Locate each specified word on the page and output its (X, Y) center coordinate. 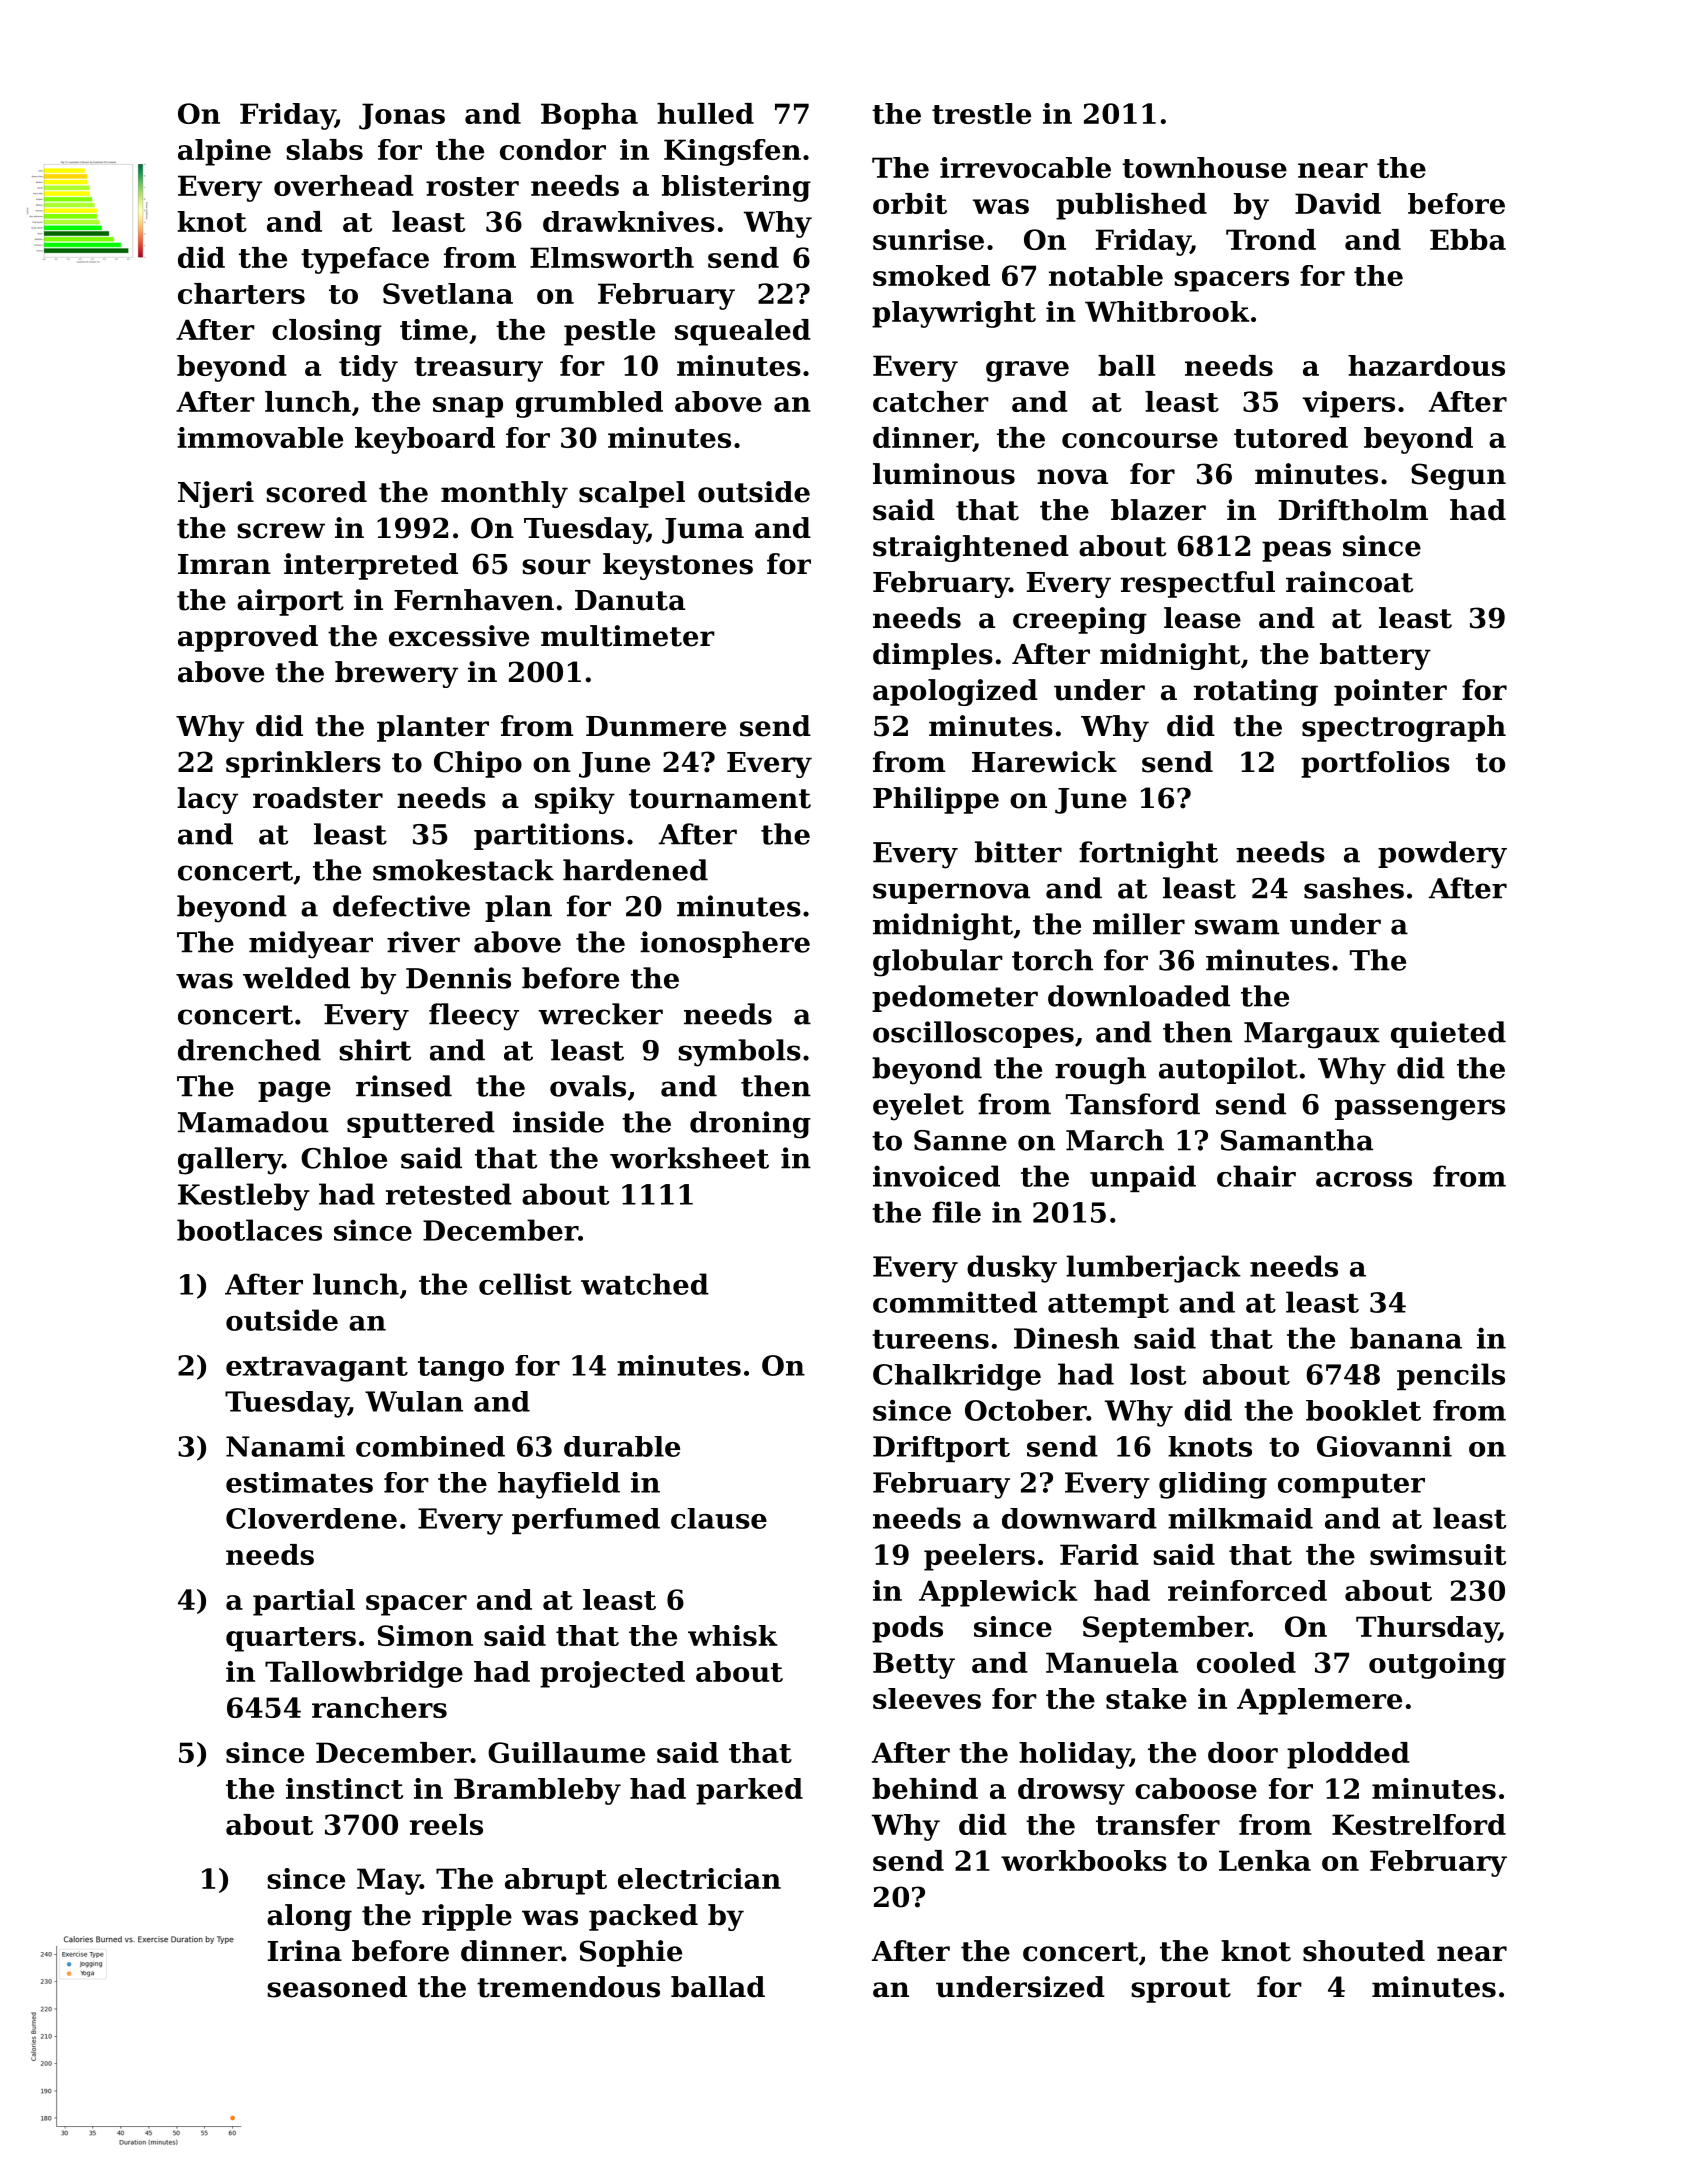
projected (612, 1674)
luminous (944, 474)
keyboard (425, 440)
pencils (1451, 1376)
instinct (344, 1788)
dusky (1012, 1269)
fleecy (474, 1017)
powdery (1442, 855)
